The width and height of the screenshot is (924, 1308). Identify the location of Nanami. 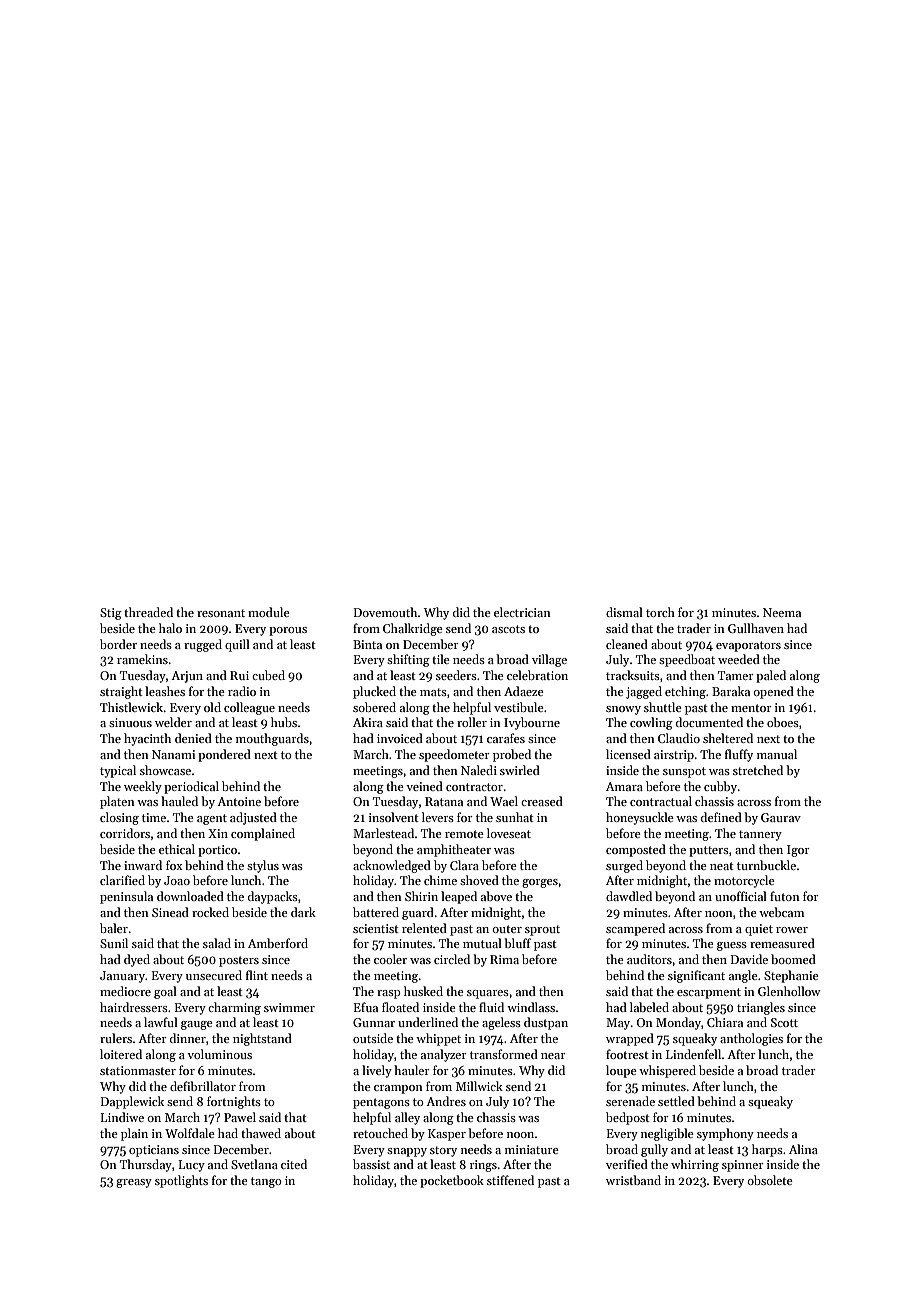
(173, 754).
